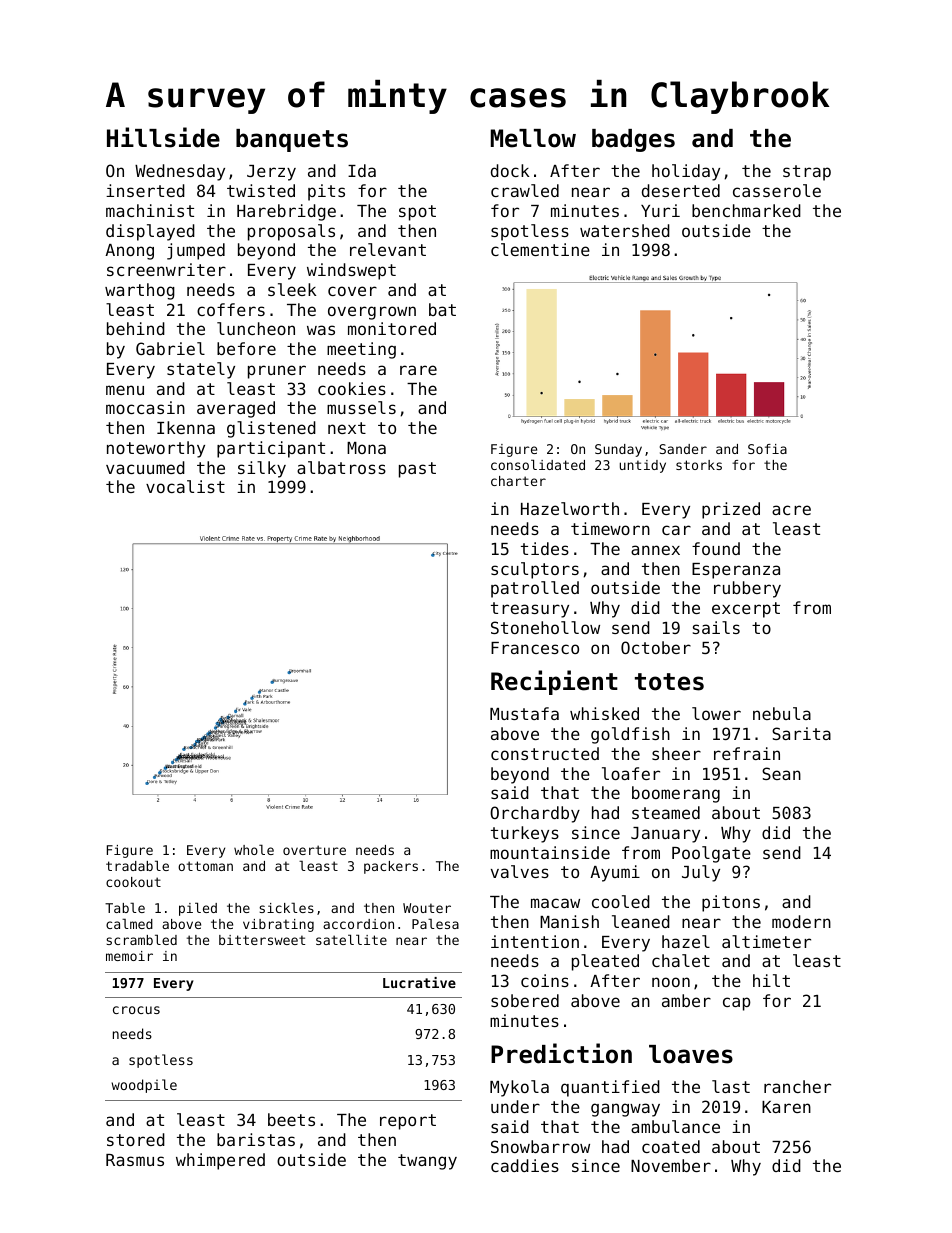 This screenshot has height=1233, width=952. I want to click on modern, so click(801, 921).
